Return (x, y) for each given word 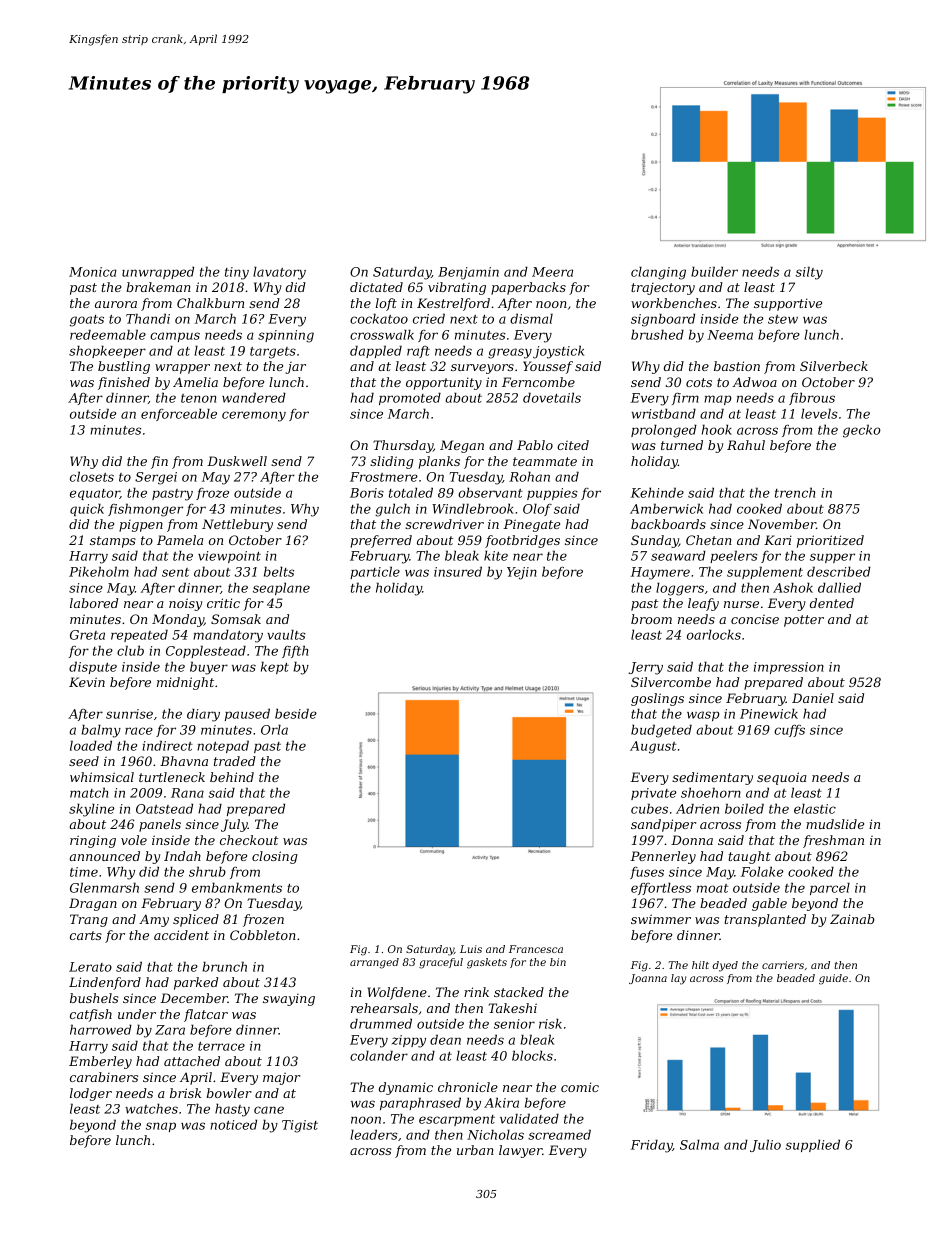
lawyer (520, 1151)
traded (235, 761)
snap (161, 1127)
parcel (830, 888)
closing (275, 857)
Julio (765, 1145)
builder (714, 271)
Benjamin (468, 273)
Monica (93, 272)
